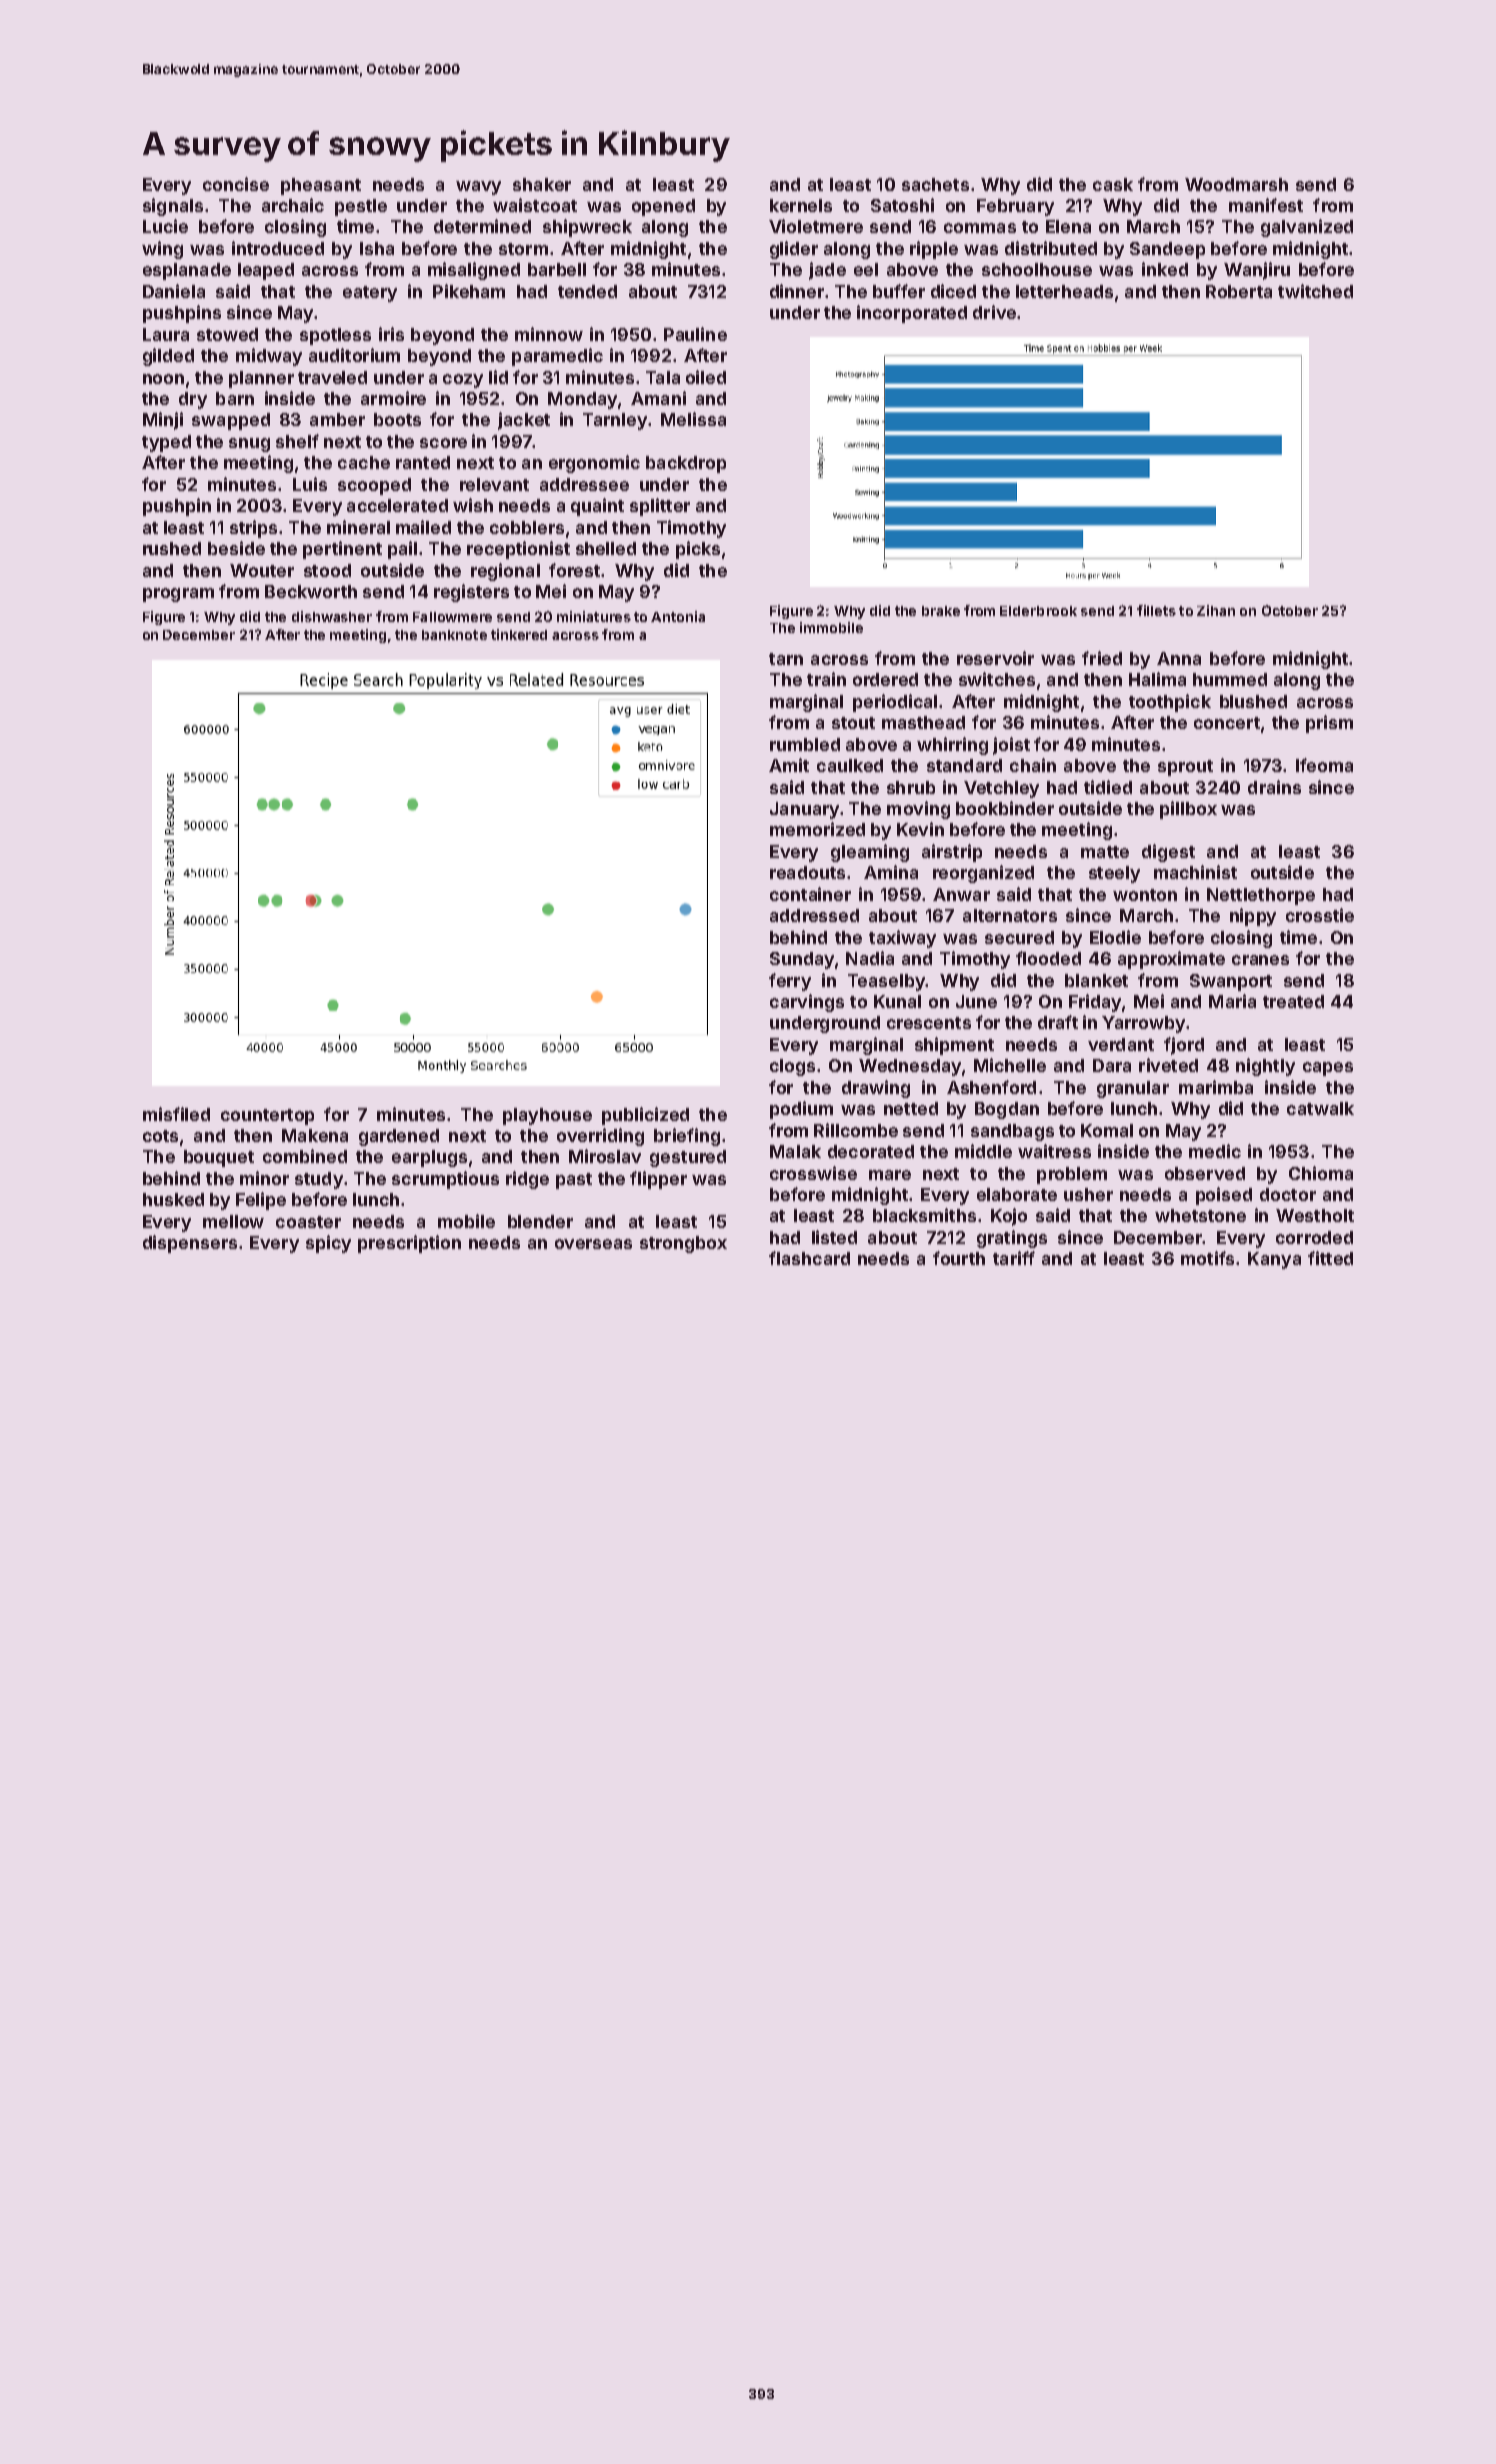  What do you see at coordinates (549, 334) in the document?
I see `minnow` at bounding box center [549, 334].
